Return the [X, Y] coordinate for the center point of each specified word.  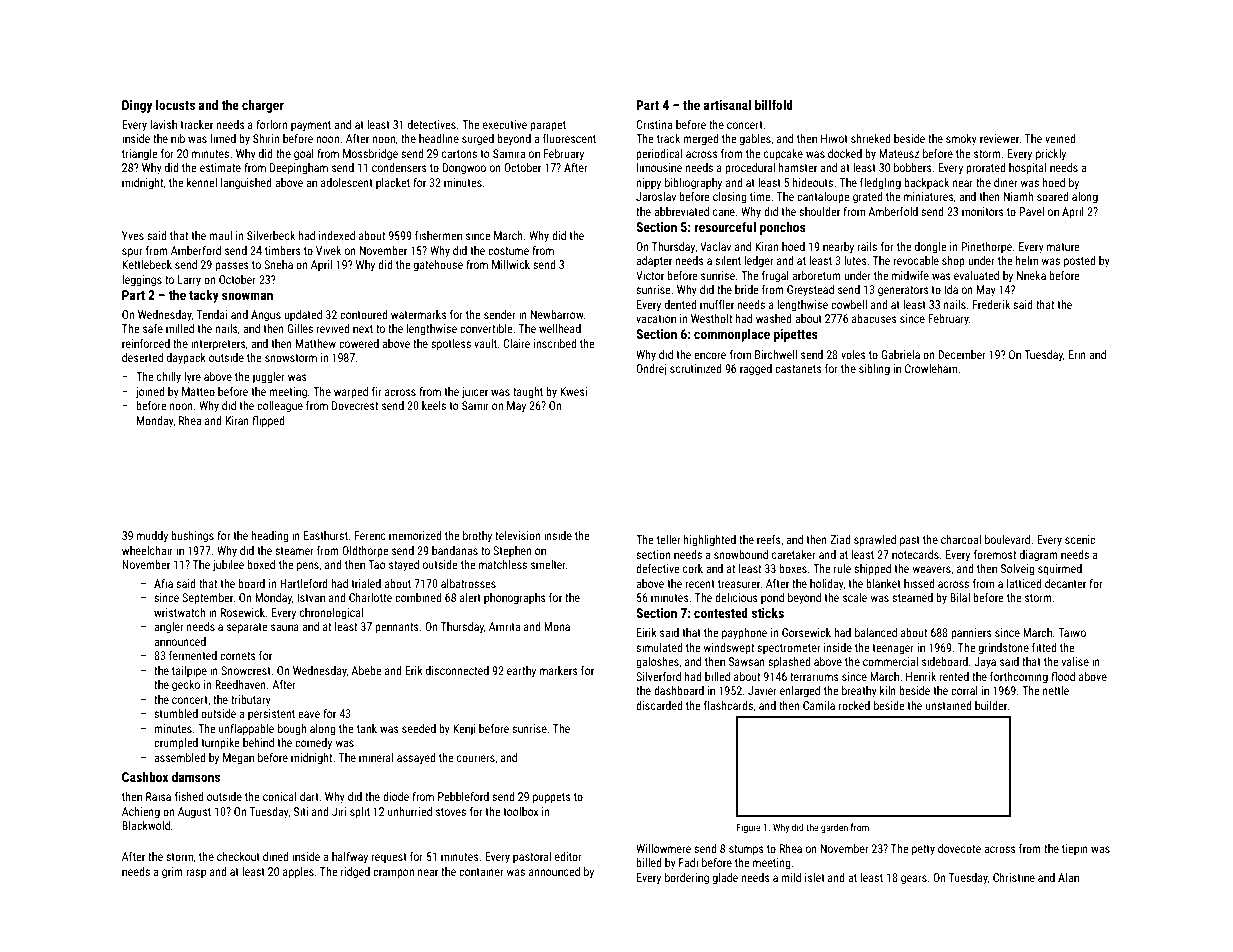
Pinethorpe [986, 248]
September [208, 599]
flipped [268, 422]
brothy [477, 537]
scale [855, 597]
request [389, 858]
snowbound [741, 554]
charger [263, 106]
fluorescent [569, 138]
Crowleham [931, 368]
